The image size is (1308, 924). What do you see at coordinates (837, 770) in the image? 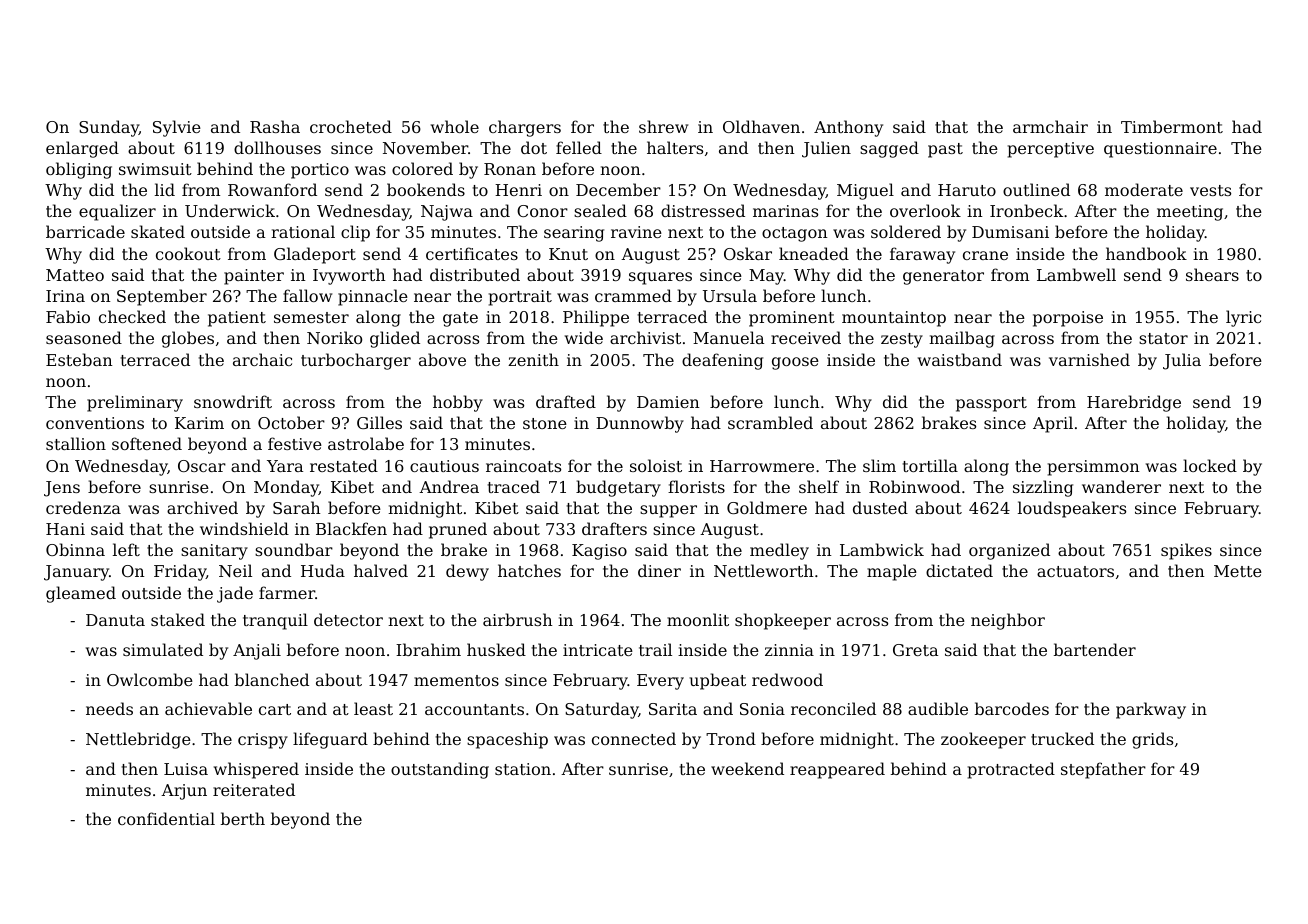
I see `reappeared` at bounding box center [837, 770].
